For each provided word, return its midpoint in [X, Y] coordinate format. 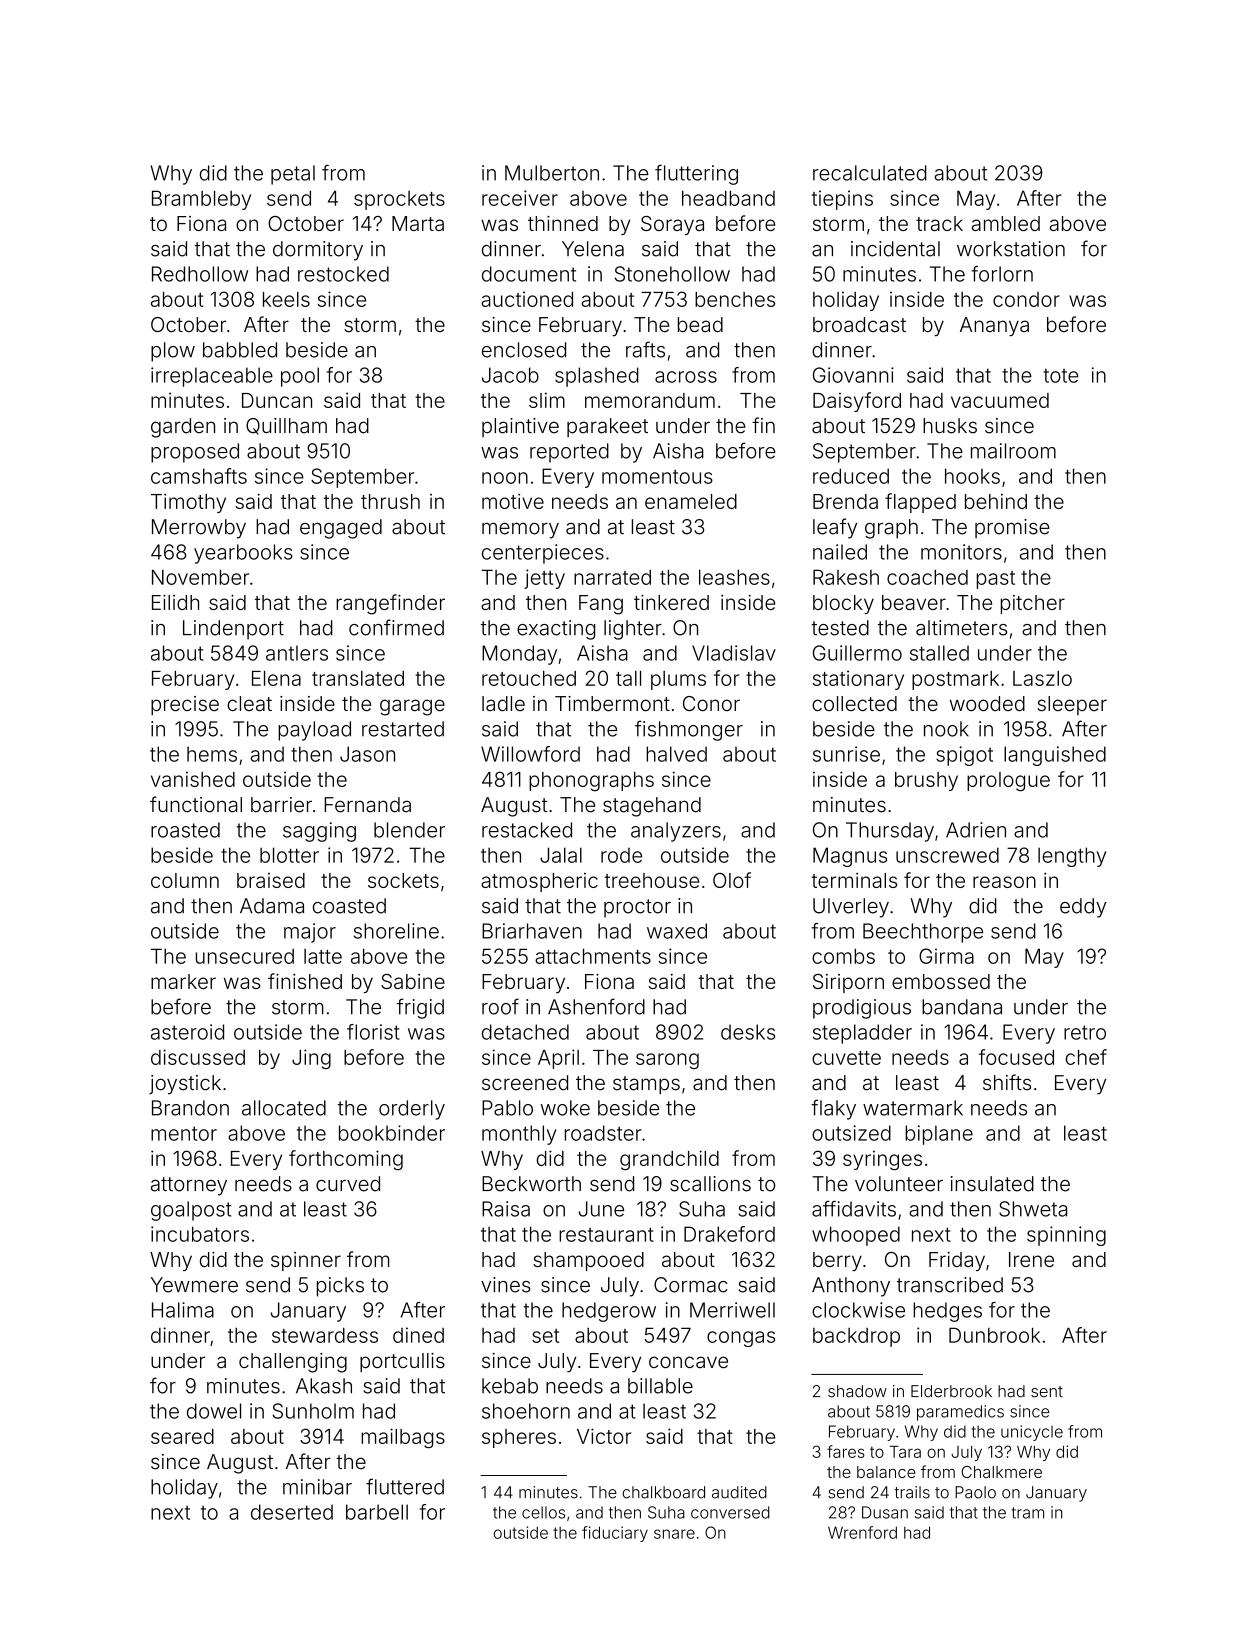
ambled [1006, 223]
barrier [281, 805]
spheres [519, 1438]
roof [500, 1006]
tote [1061, 375]
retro [1085, 1032]
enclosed [524, 350]
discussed [198, 1057]
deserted [292, 1512]
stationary [858, 680]
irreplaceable [212, 377]
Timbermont [612, 703]
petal [293, 175]
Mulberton [552, 173]
